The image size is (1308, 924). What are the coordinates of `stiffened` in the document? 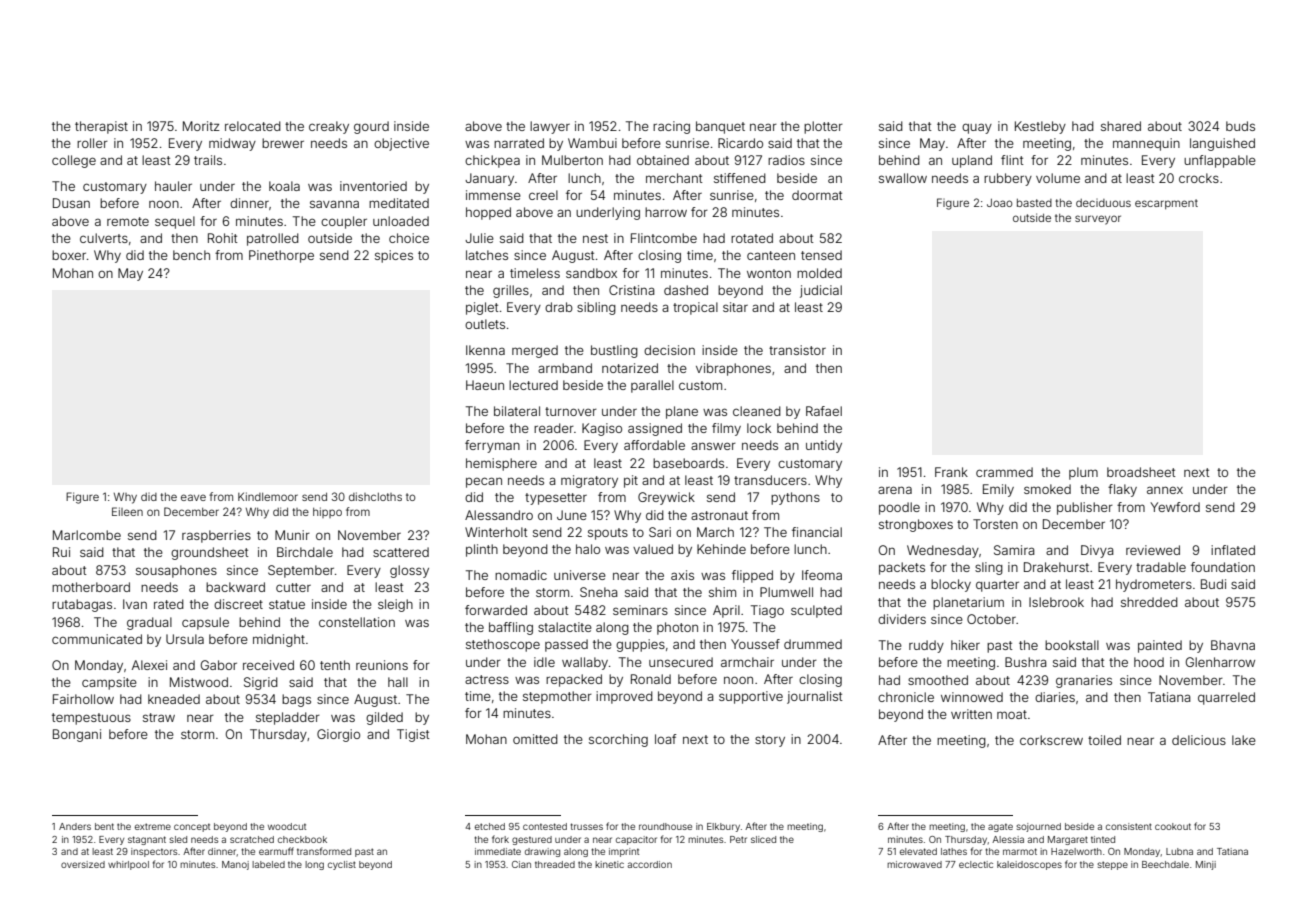 It's located at (740, 178).
